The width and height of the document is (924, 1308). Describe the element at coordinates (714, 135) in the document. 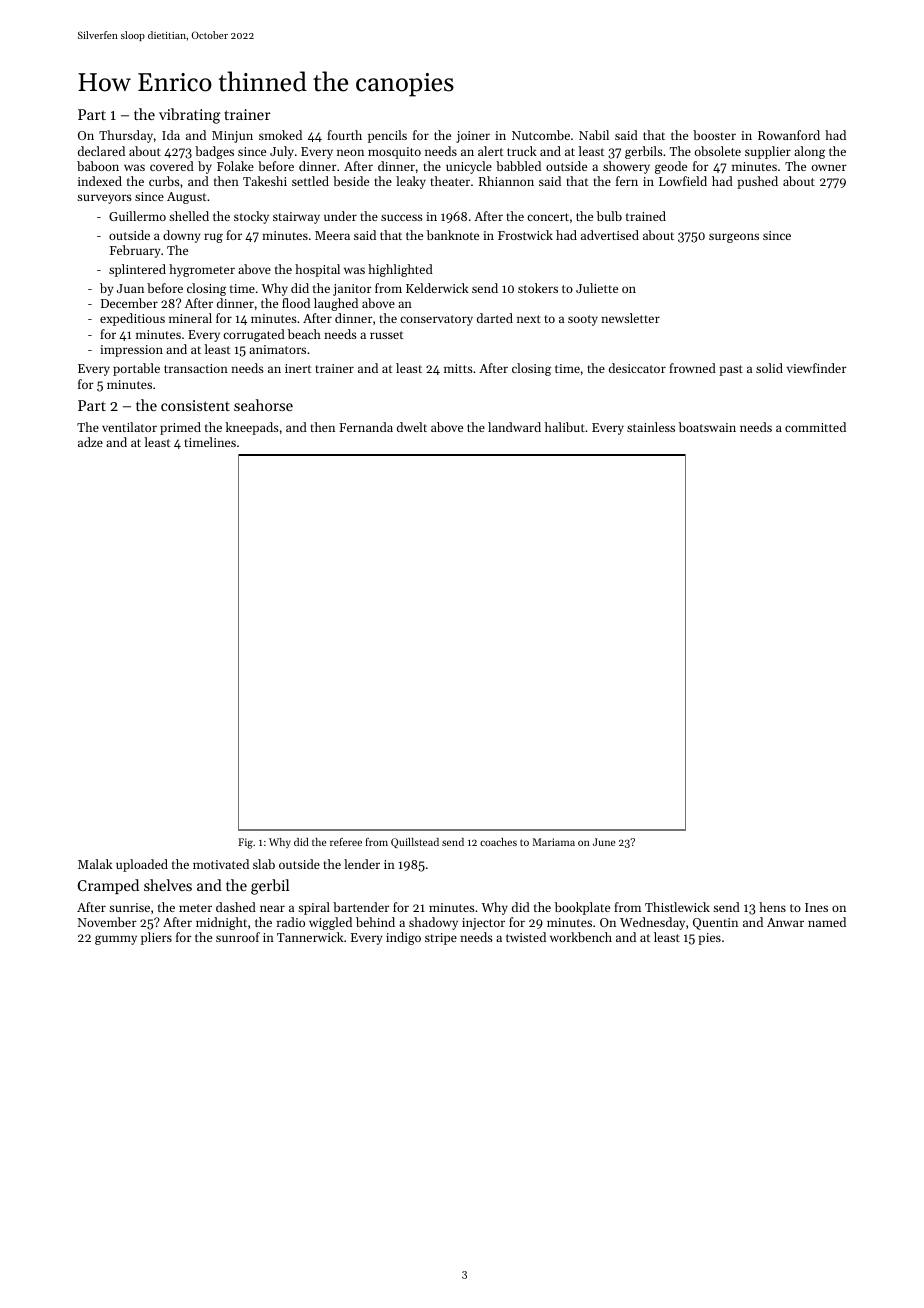

I see `booster` at that location.
